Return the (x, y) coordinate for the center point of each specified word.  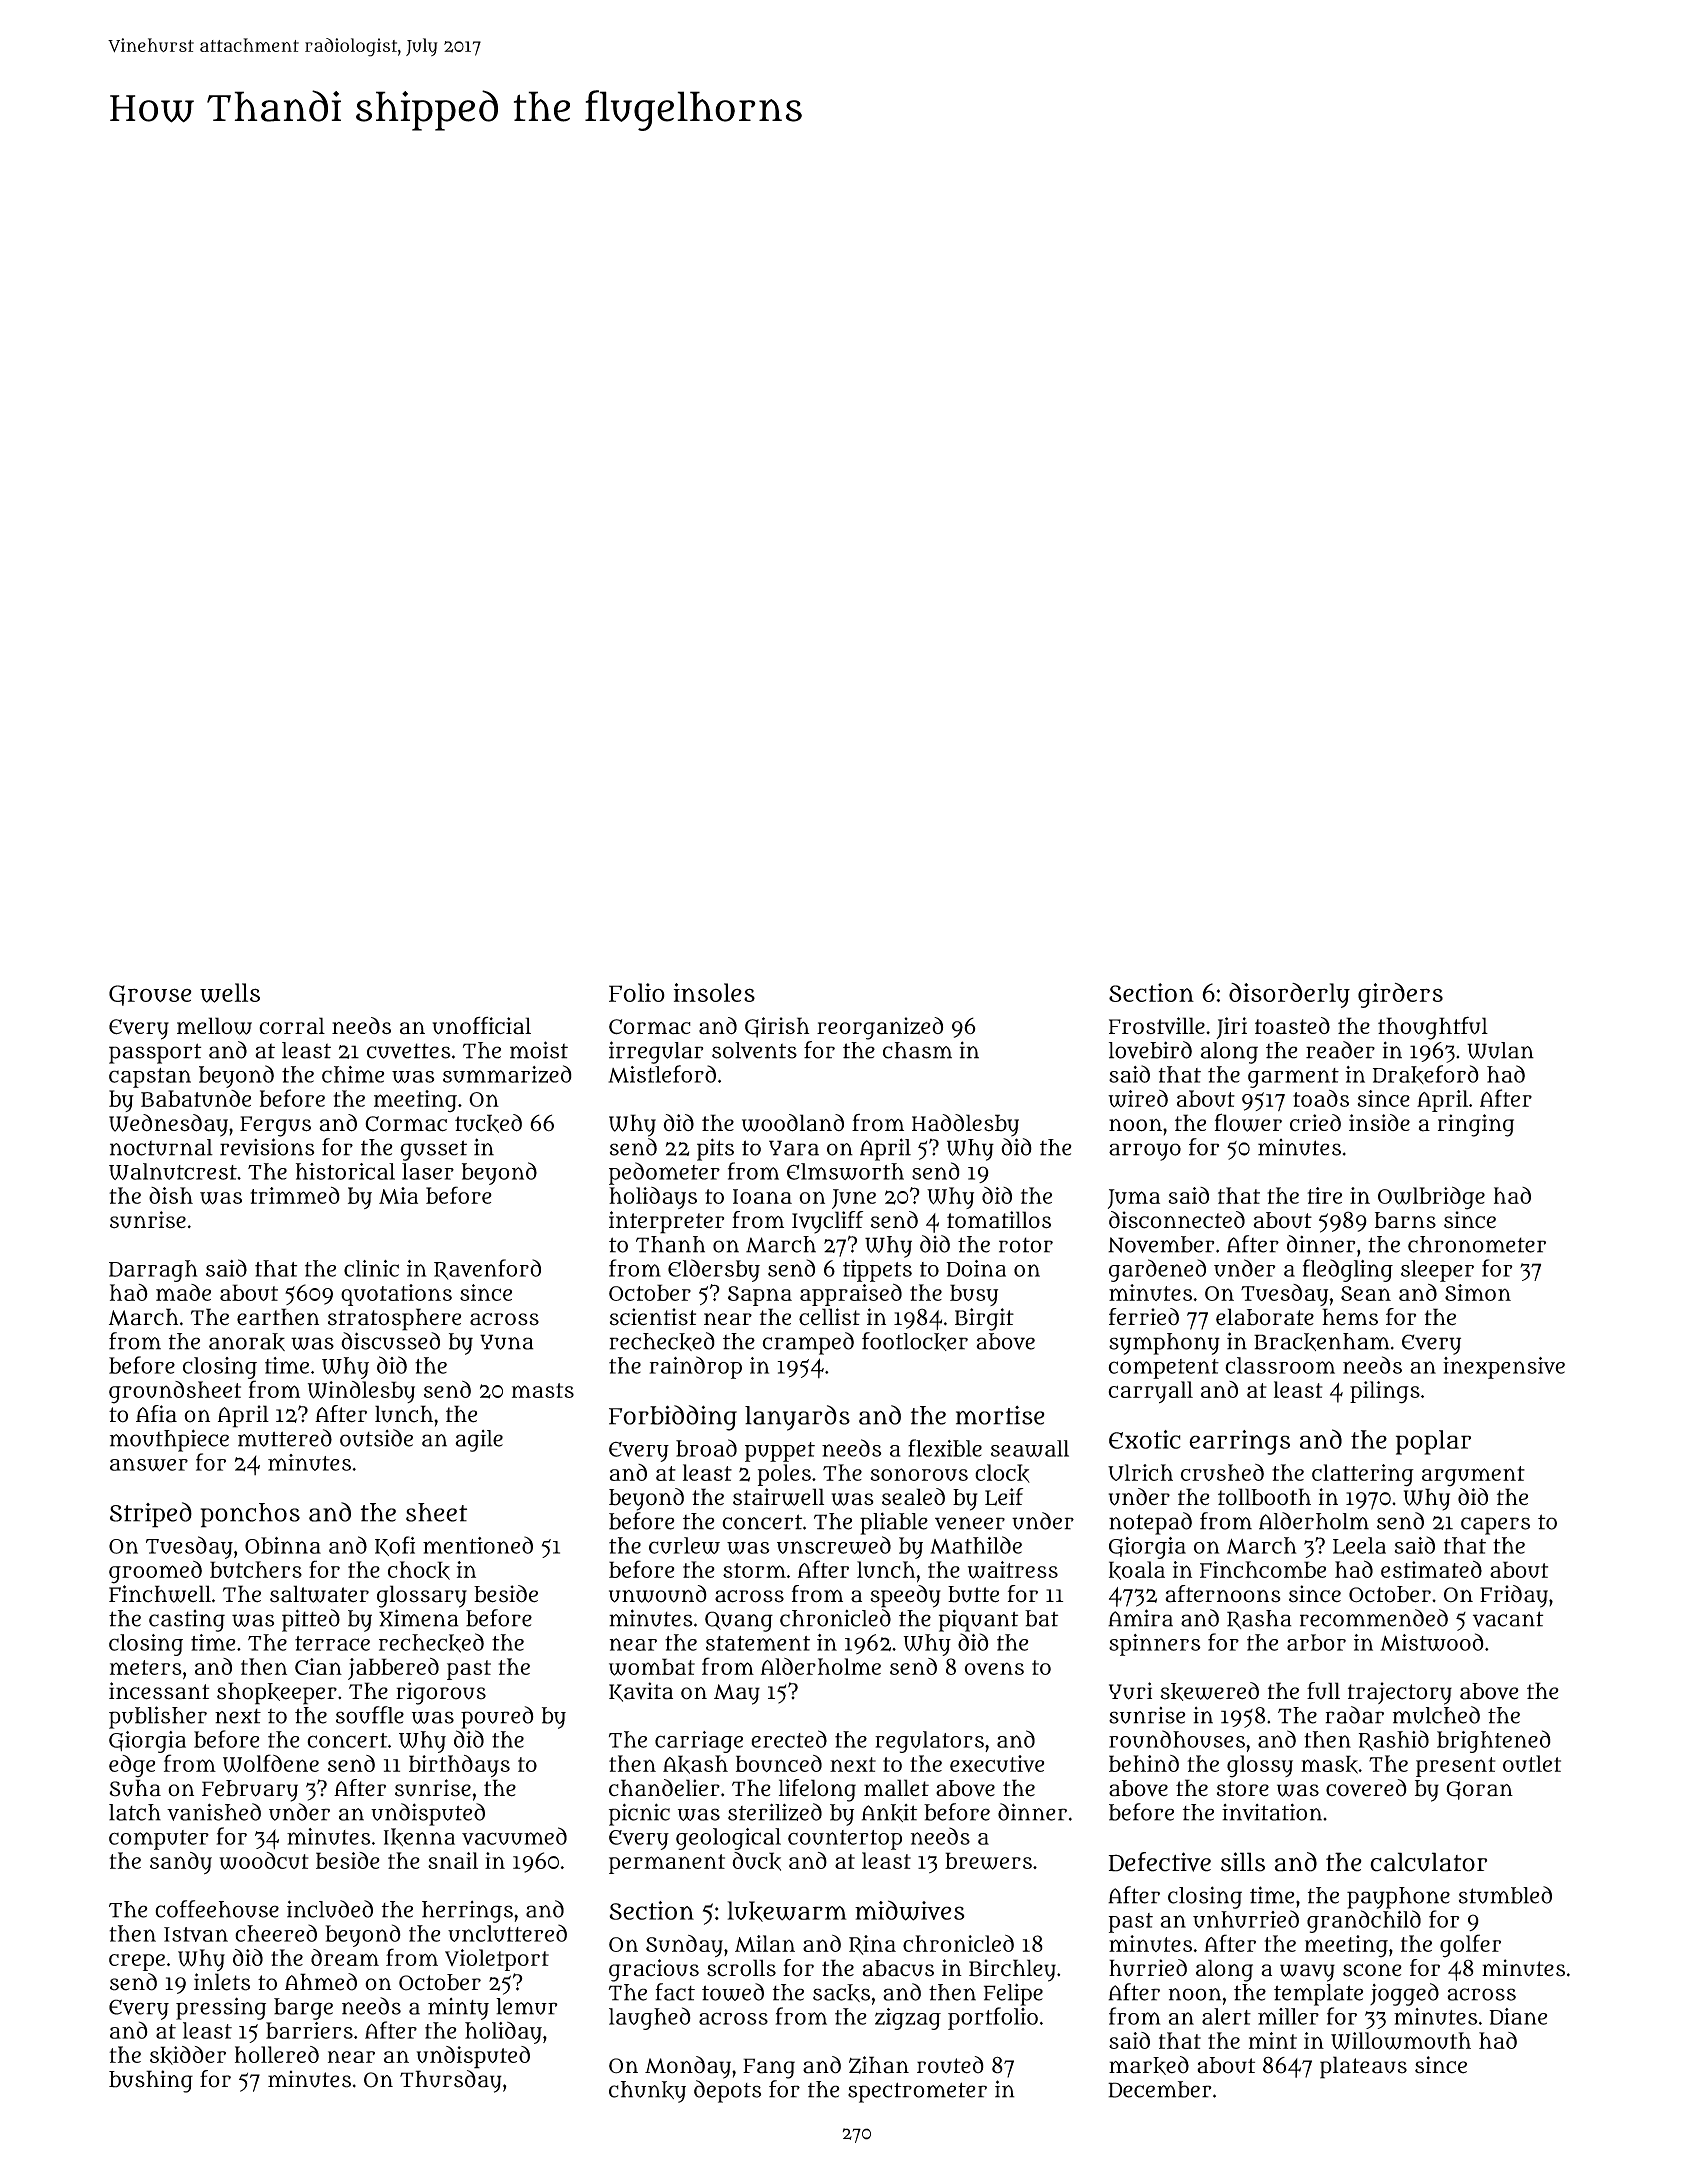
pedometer (664, 1173)
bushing (151, 2081)
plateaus (1363, 2067)
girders (1400, 995)
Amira (1140, 1618)
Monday (688, 2067)
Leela (1359, 1545)
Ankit (889, 1813)
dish (171, 1195)
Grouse (150, 995)
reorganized (880, 1028)
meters (146, 1667)
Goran (1479, 1790)
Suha (135, 1788)
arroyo (1145, 1152)
